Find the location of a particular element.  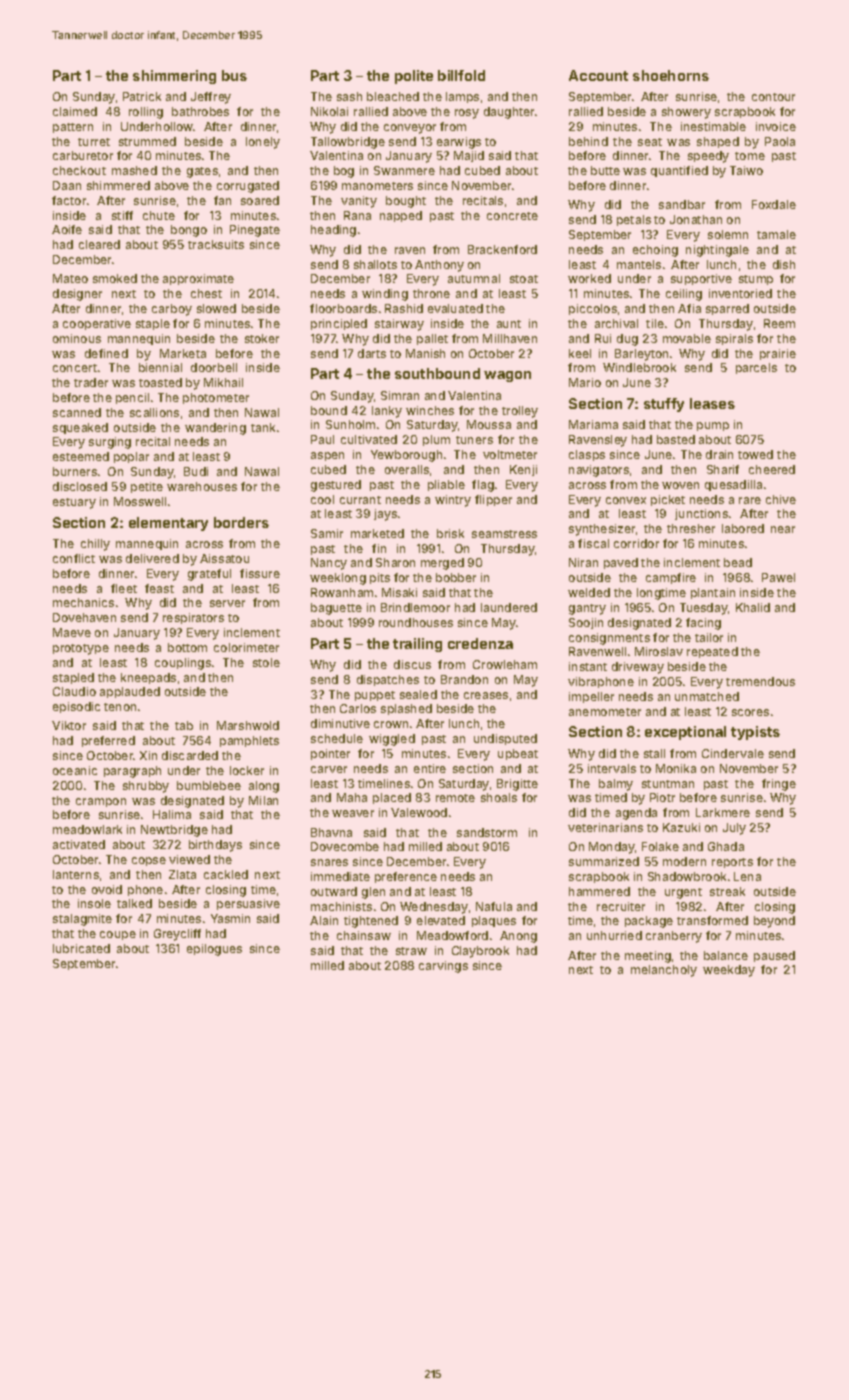

polite is located at coordinates (414, 77).
